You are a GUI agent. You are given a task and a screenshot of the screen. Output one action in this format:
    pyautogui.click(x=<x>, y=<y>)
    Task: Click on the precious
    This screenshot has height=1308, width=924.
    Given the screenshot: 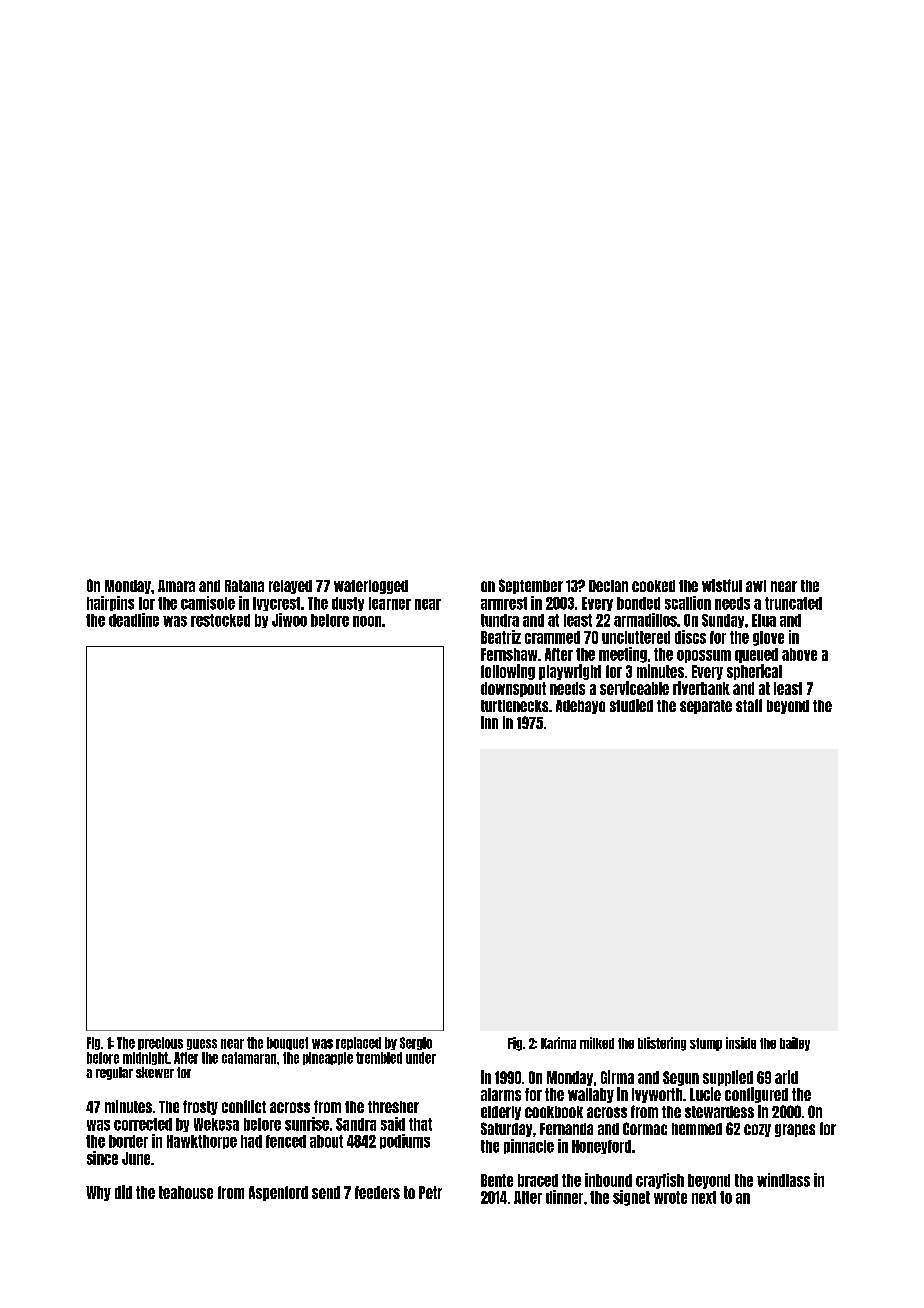 What is the action you would take?
    pyautogui.click(x=160, y=1043)
